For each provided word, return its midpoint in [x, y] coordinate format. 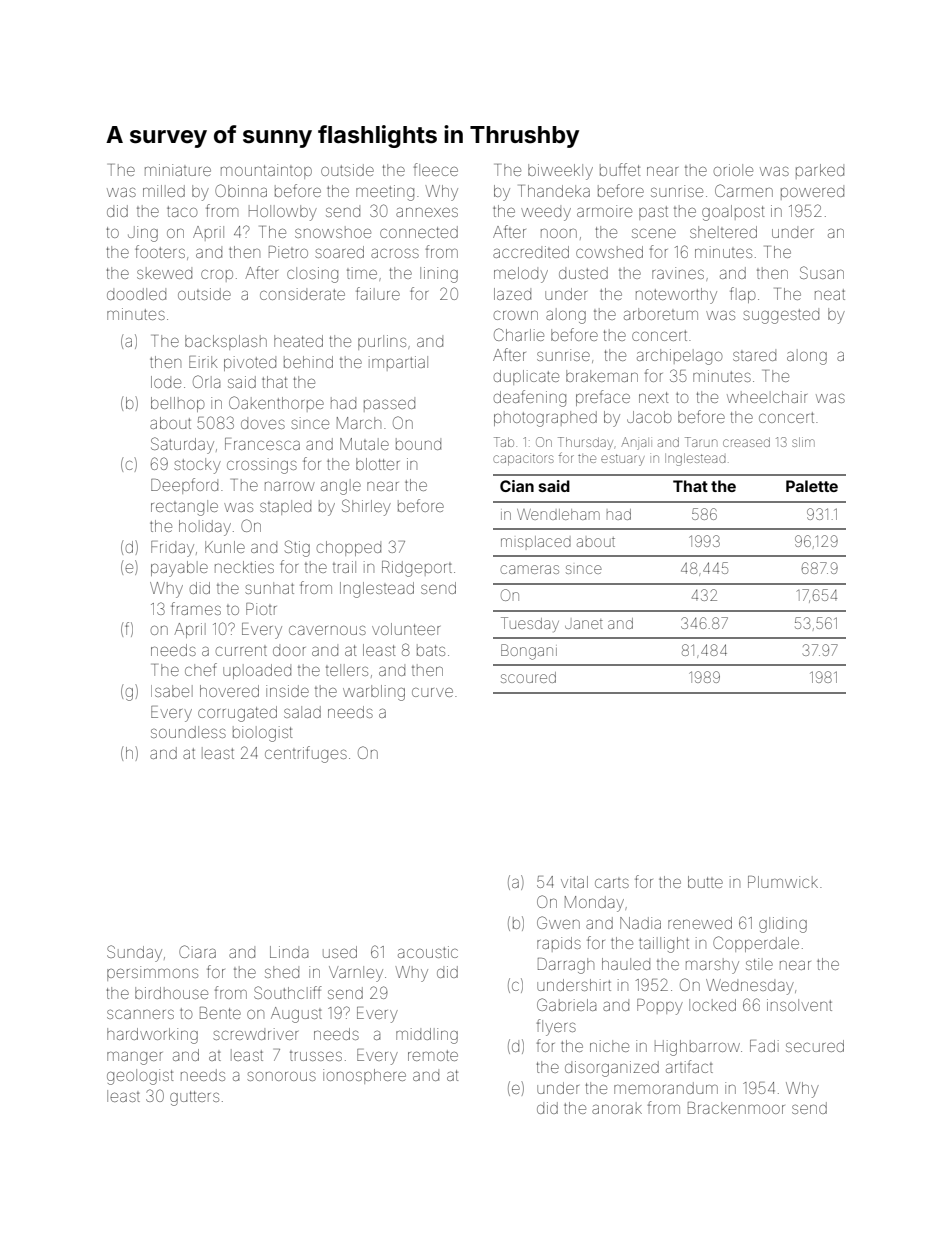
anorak [617, 1108]
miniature [178, 170]
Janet [584, 624]
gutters [194, 1098]
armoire [604, 211]
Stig [297, 548]
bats [431, 650]
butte [705, 882]
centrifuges [306, 754]
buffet [620, 169]
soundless [188, 732]
